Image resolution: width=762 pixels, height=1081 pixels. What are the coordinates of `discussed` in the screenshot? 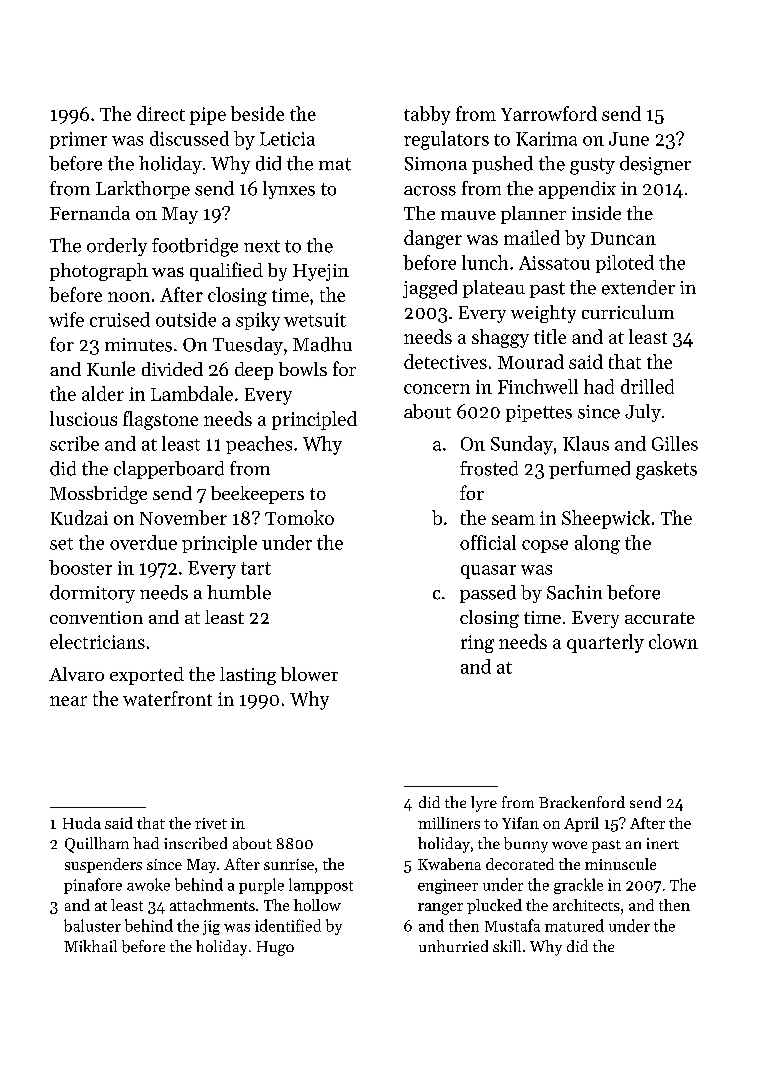 It's located at (189, 138).
